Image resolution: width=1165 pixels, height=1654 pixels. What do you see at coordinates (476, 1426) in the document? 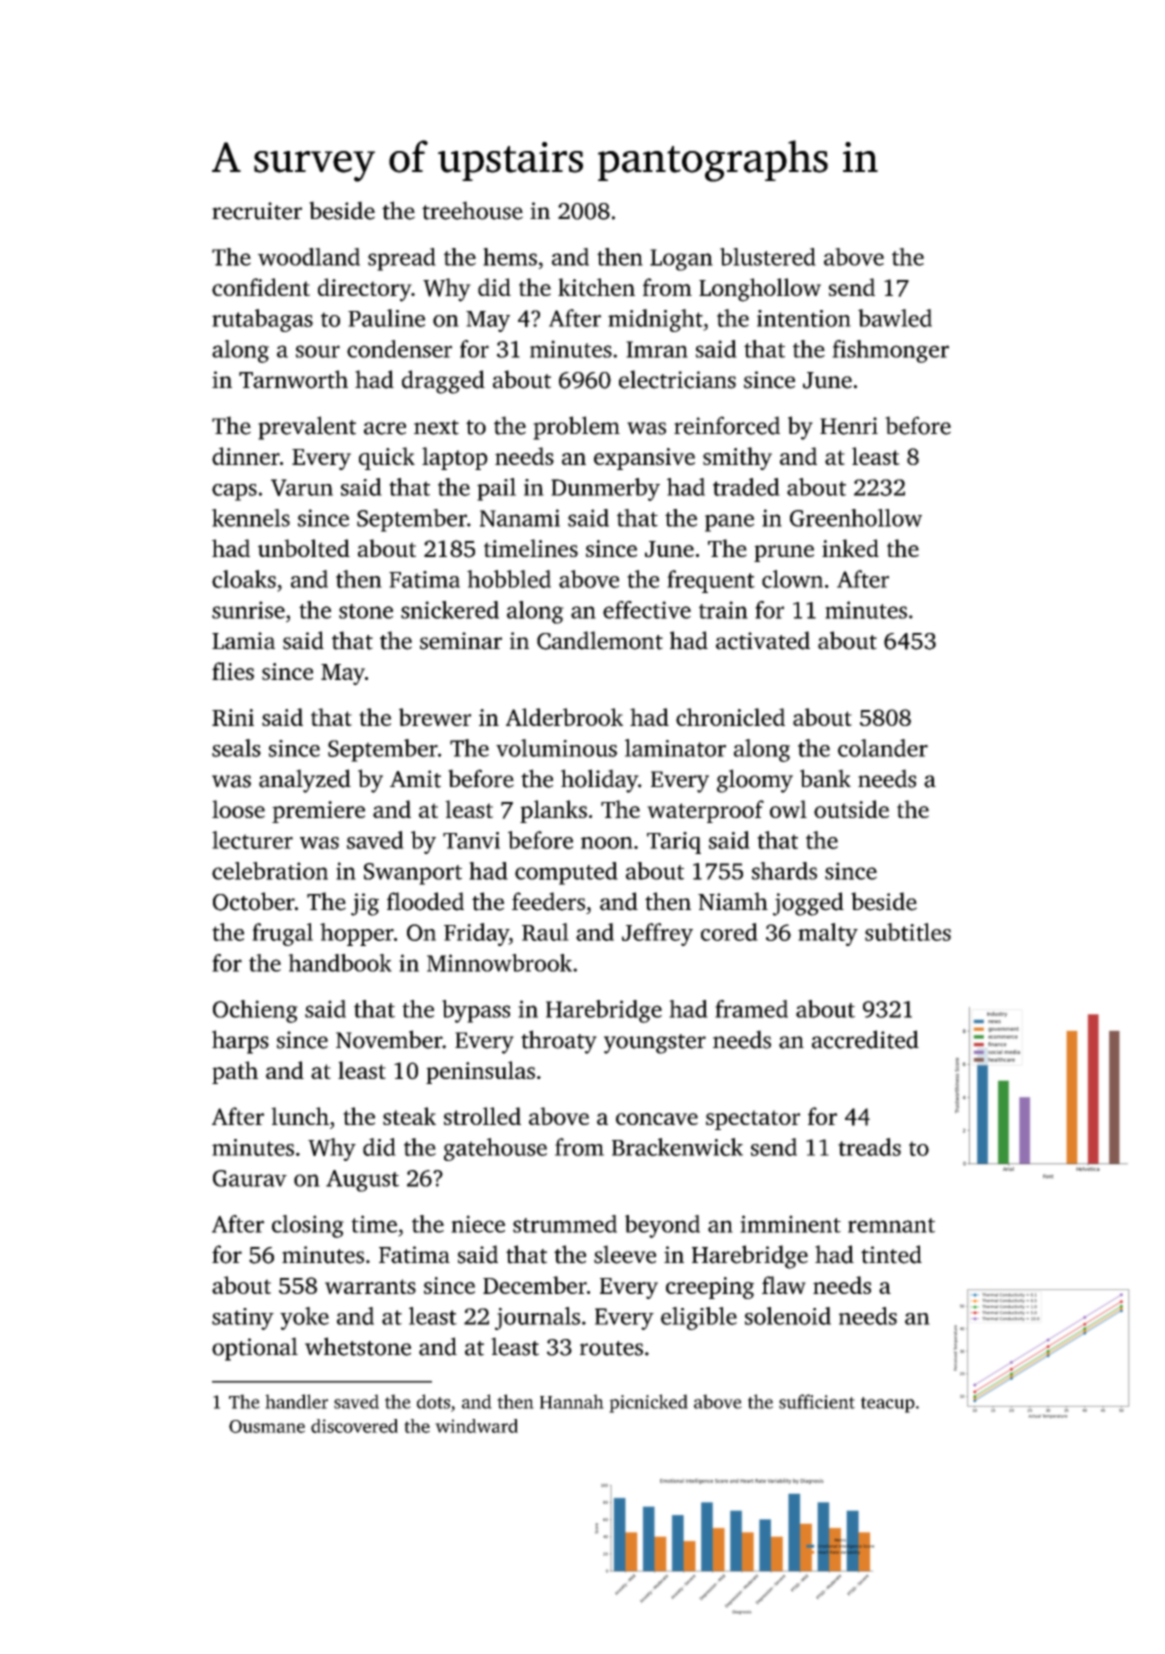
I see `windward` at bounding box center [476, 1426].
